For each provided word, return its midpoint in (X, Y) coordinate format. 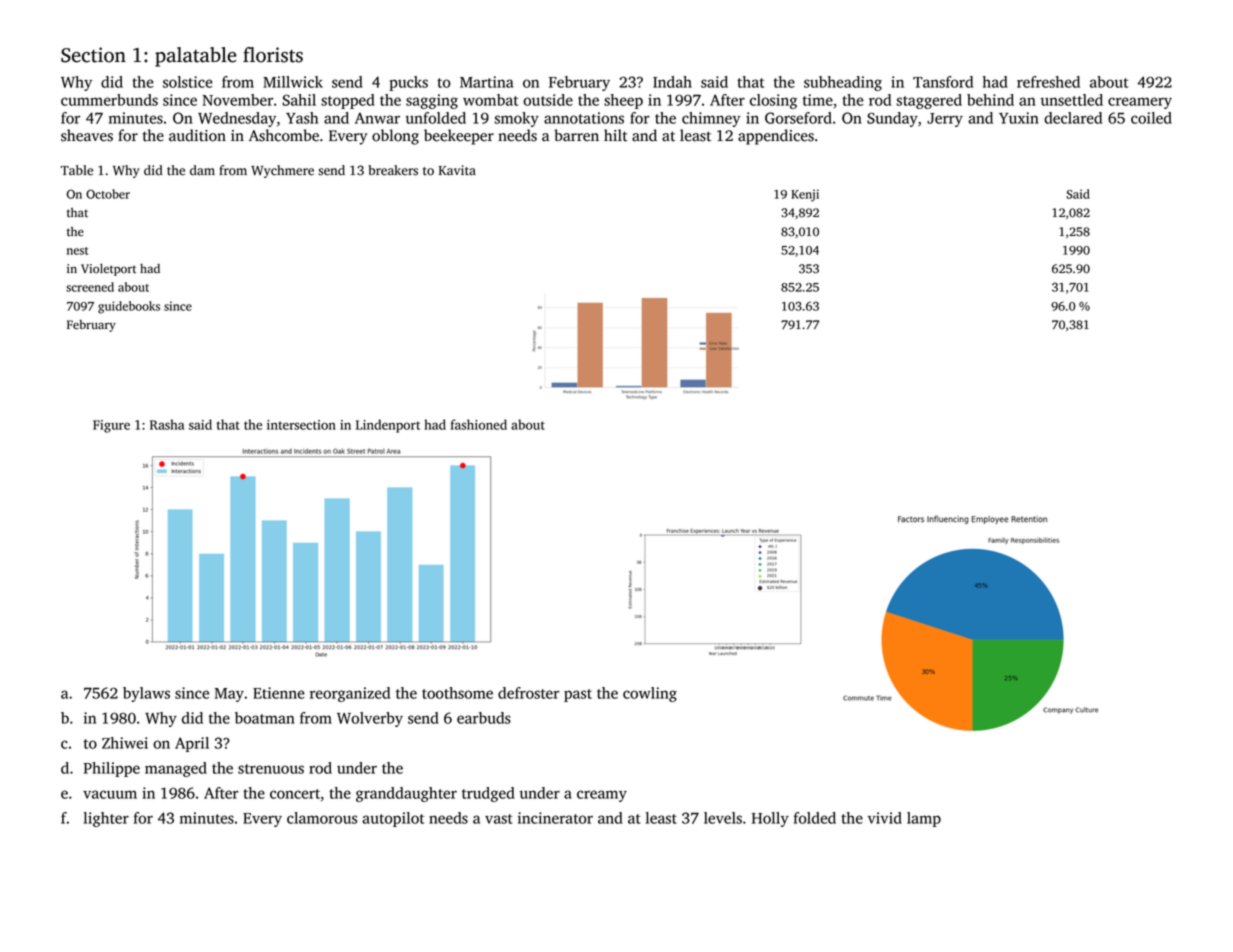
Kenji (805, 195)
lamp (924, 819)
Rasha (167, 424)
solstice (188, 82)
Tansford (943, 82)
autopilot (393, 819)
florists (273, 55)
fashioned (479, 424)
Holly (770, 819)
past (578, 695)
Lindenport (388, 426)
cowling (650, 694)
